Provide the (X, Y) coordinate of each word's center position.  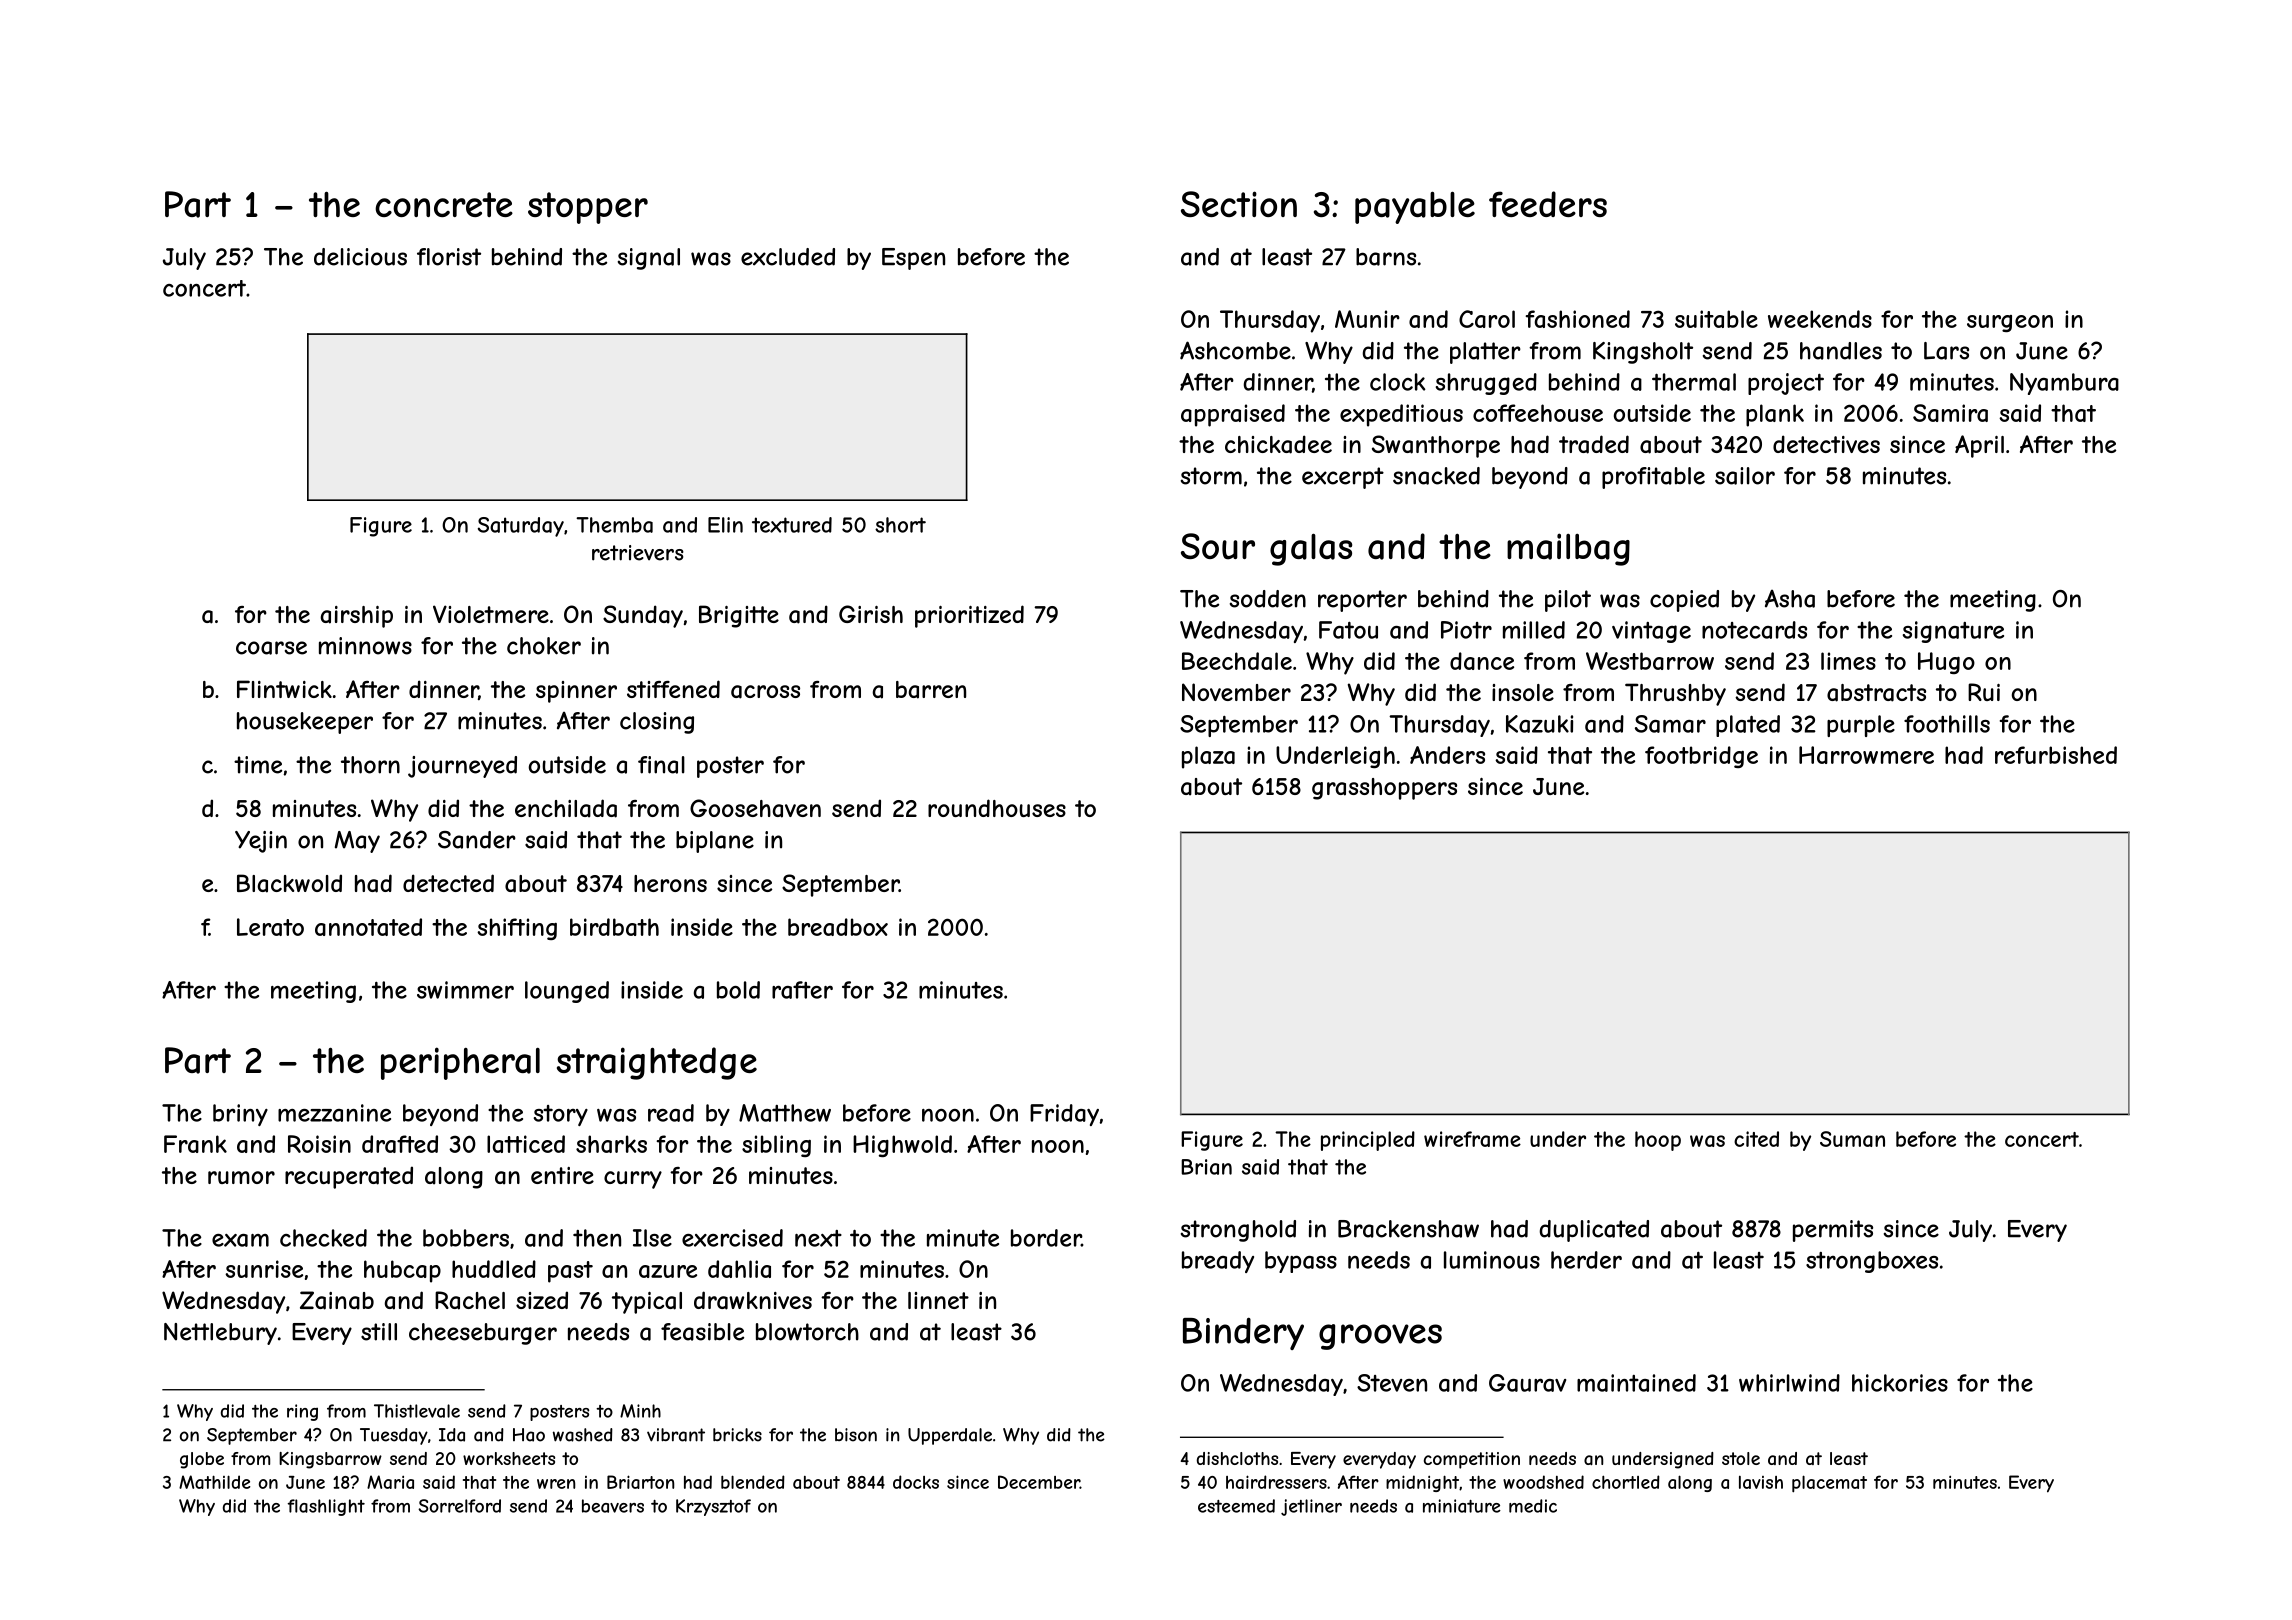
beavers (613, 1506)
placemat (1829, 1484)
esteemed (1236, 1506)
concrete (444, 204)
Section (1239, 204)
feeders (1548, 204)
